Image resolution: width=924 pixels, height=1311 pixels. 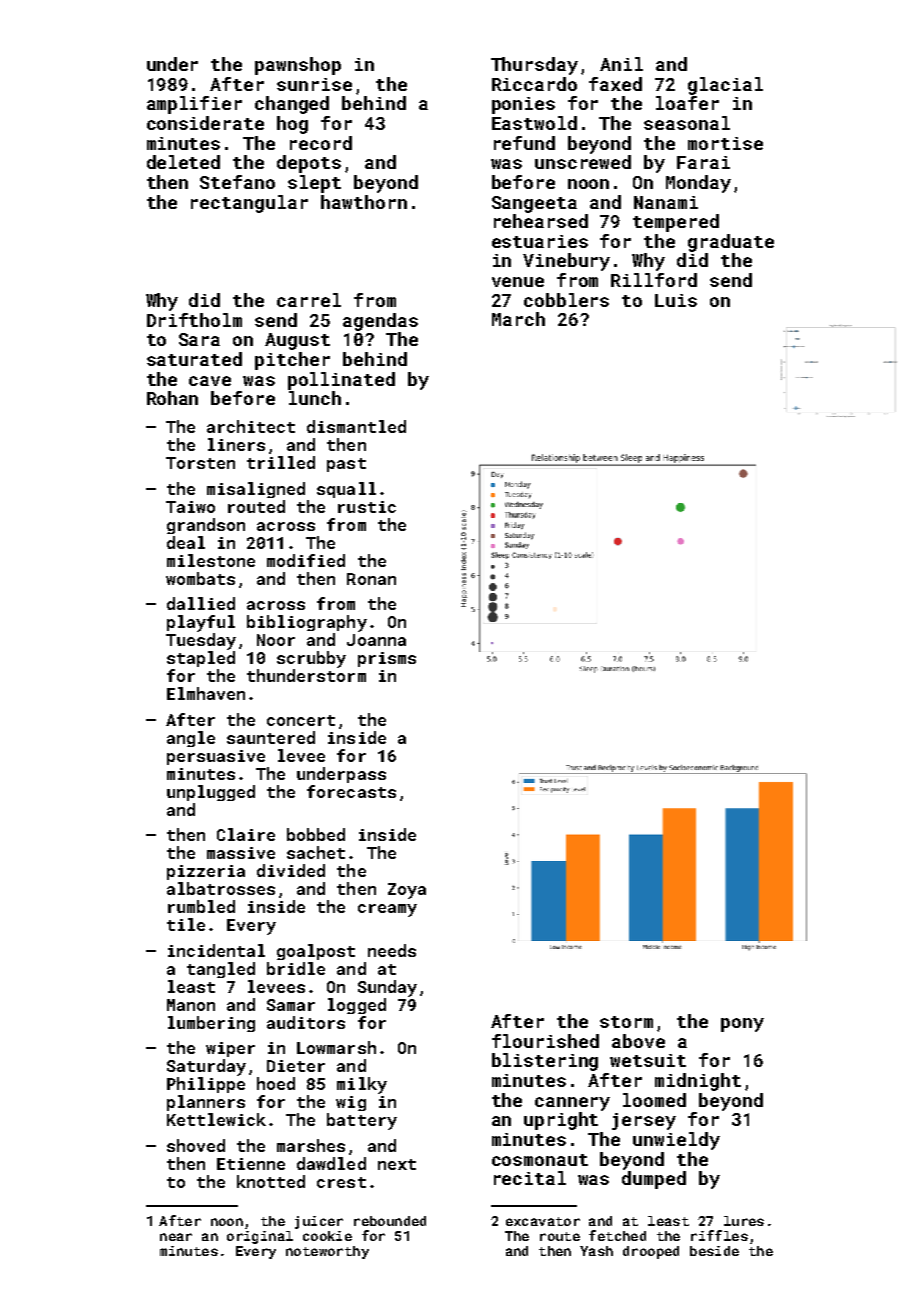 What do you see at coordinates (367, 507) in the screenshot?
I see `rustic` at bounding box center [367, 507].
